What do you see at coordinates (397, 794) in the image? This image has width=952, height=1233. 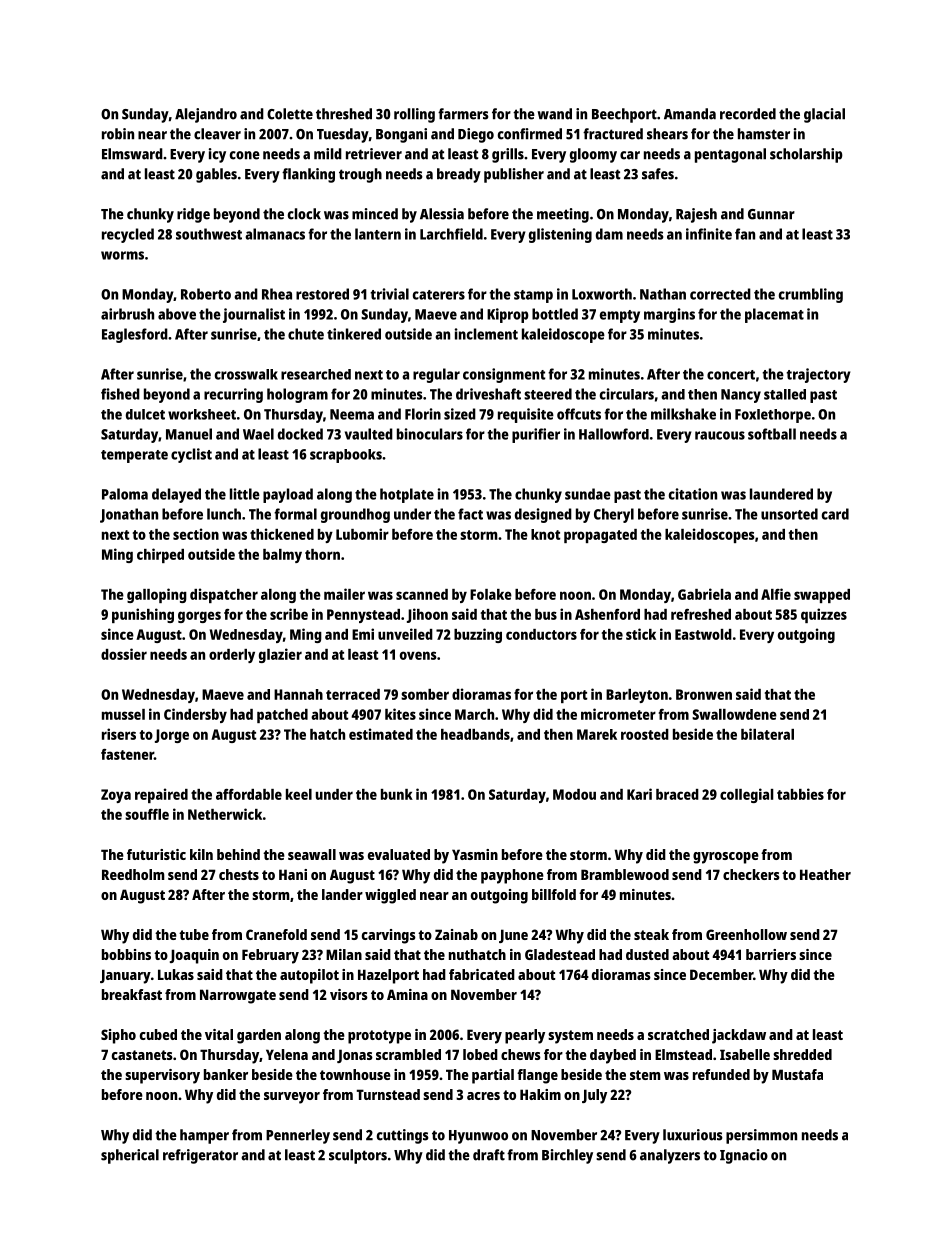 I see `bunk` at bounding box center [397, 794].
